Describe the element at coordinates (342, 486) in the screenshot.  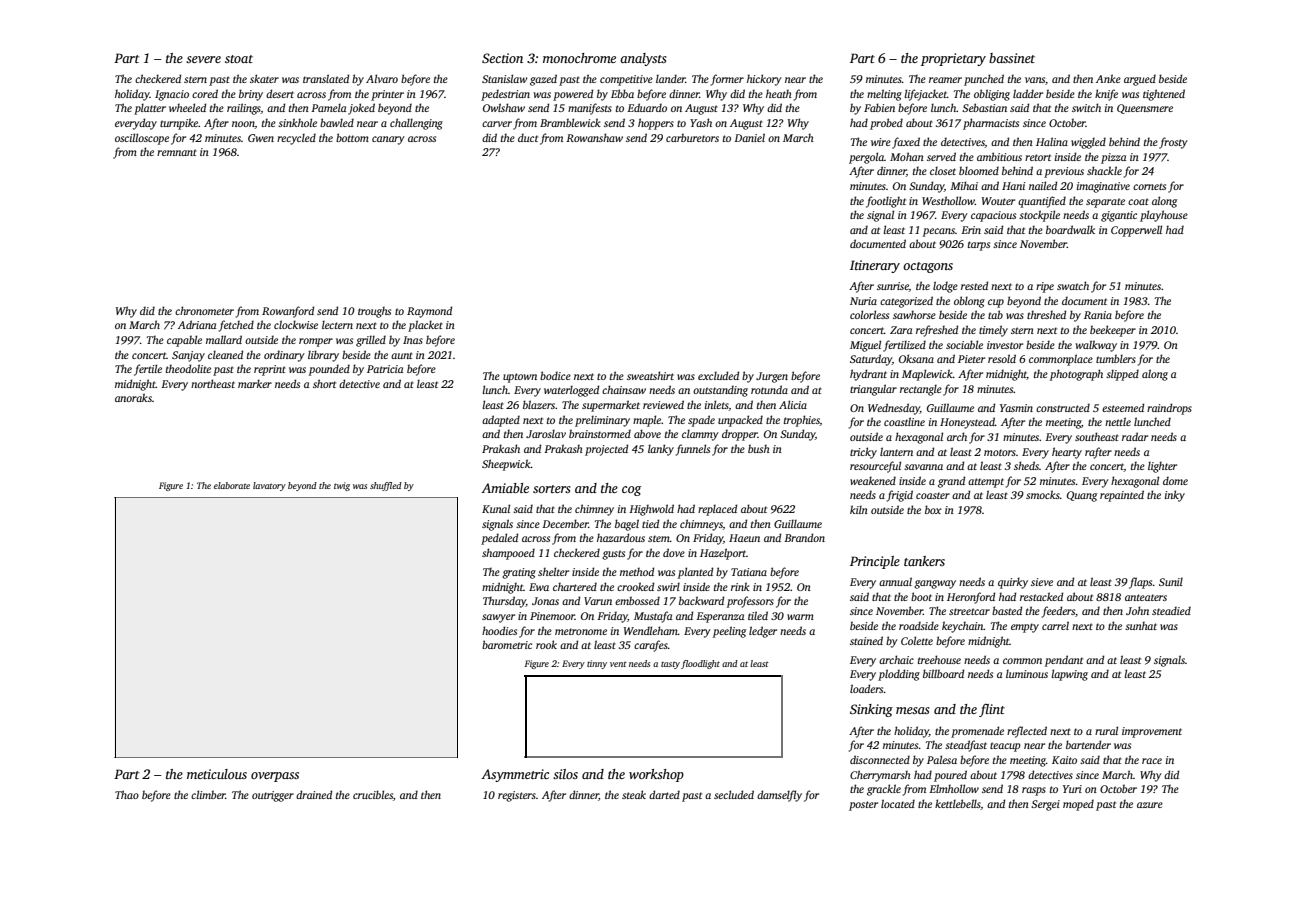
I see `twig` at that location.
